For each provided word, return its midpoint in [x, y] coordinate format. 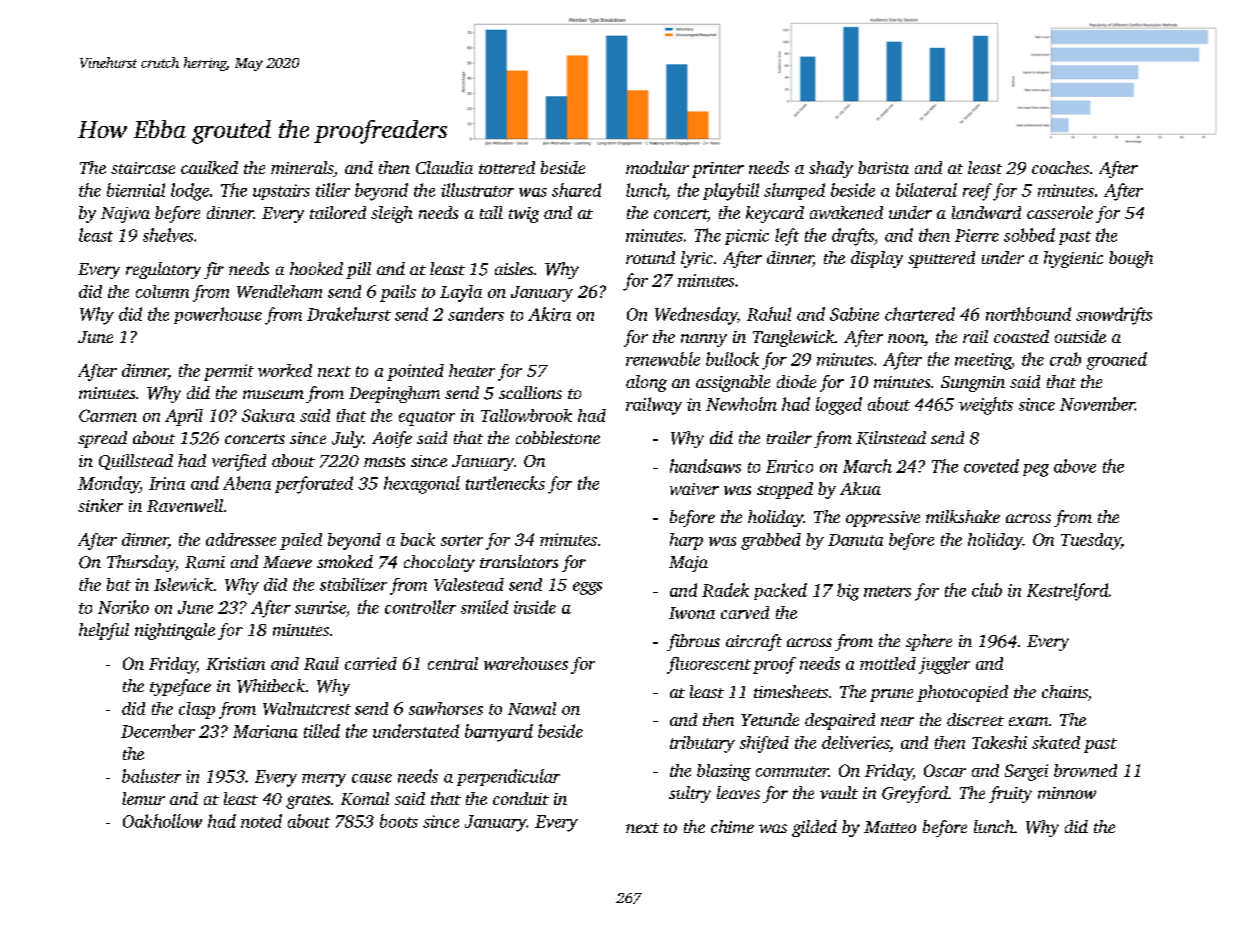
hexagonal [422, 485]
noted [261, 821]
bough [1131, 259]
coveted [991, 466]
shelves [168, 235]
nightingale [175, 631]
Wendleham [279, 291]
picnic [747, 237]
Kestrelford [1067, 592]
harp [686, 541]
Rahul [769, 314]
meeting [983, 361]
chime [732, 826]
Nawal [532, 708]
